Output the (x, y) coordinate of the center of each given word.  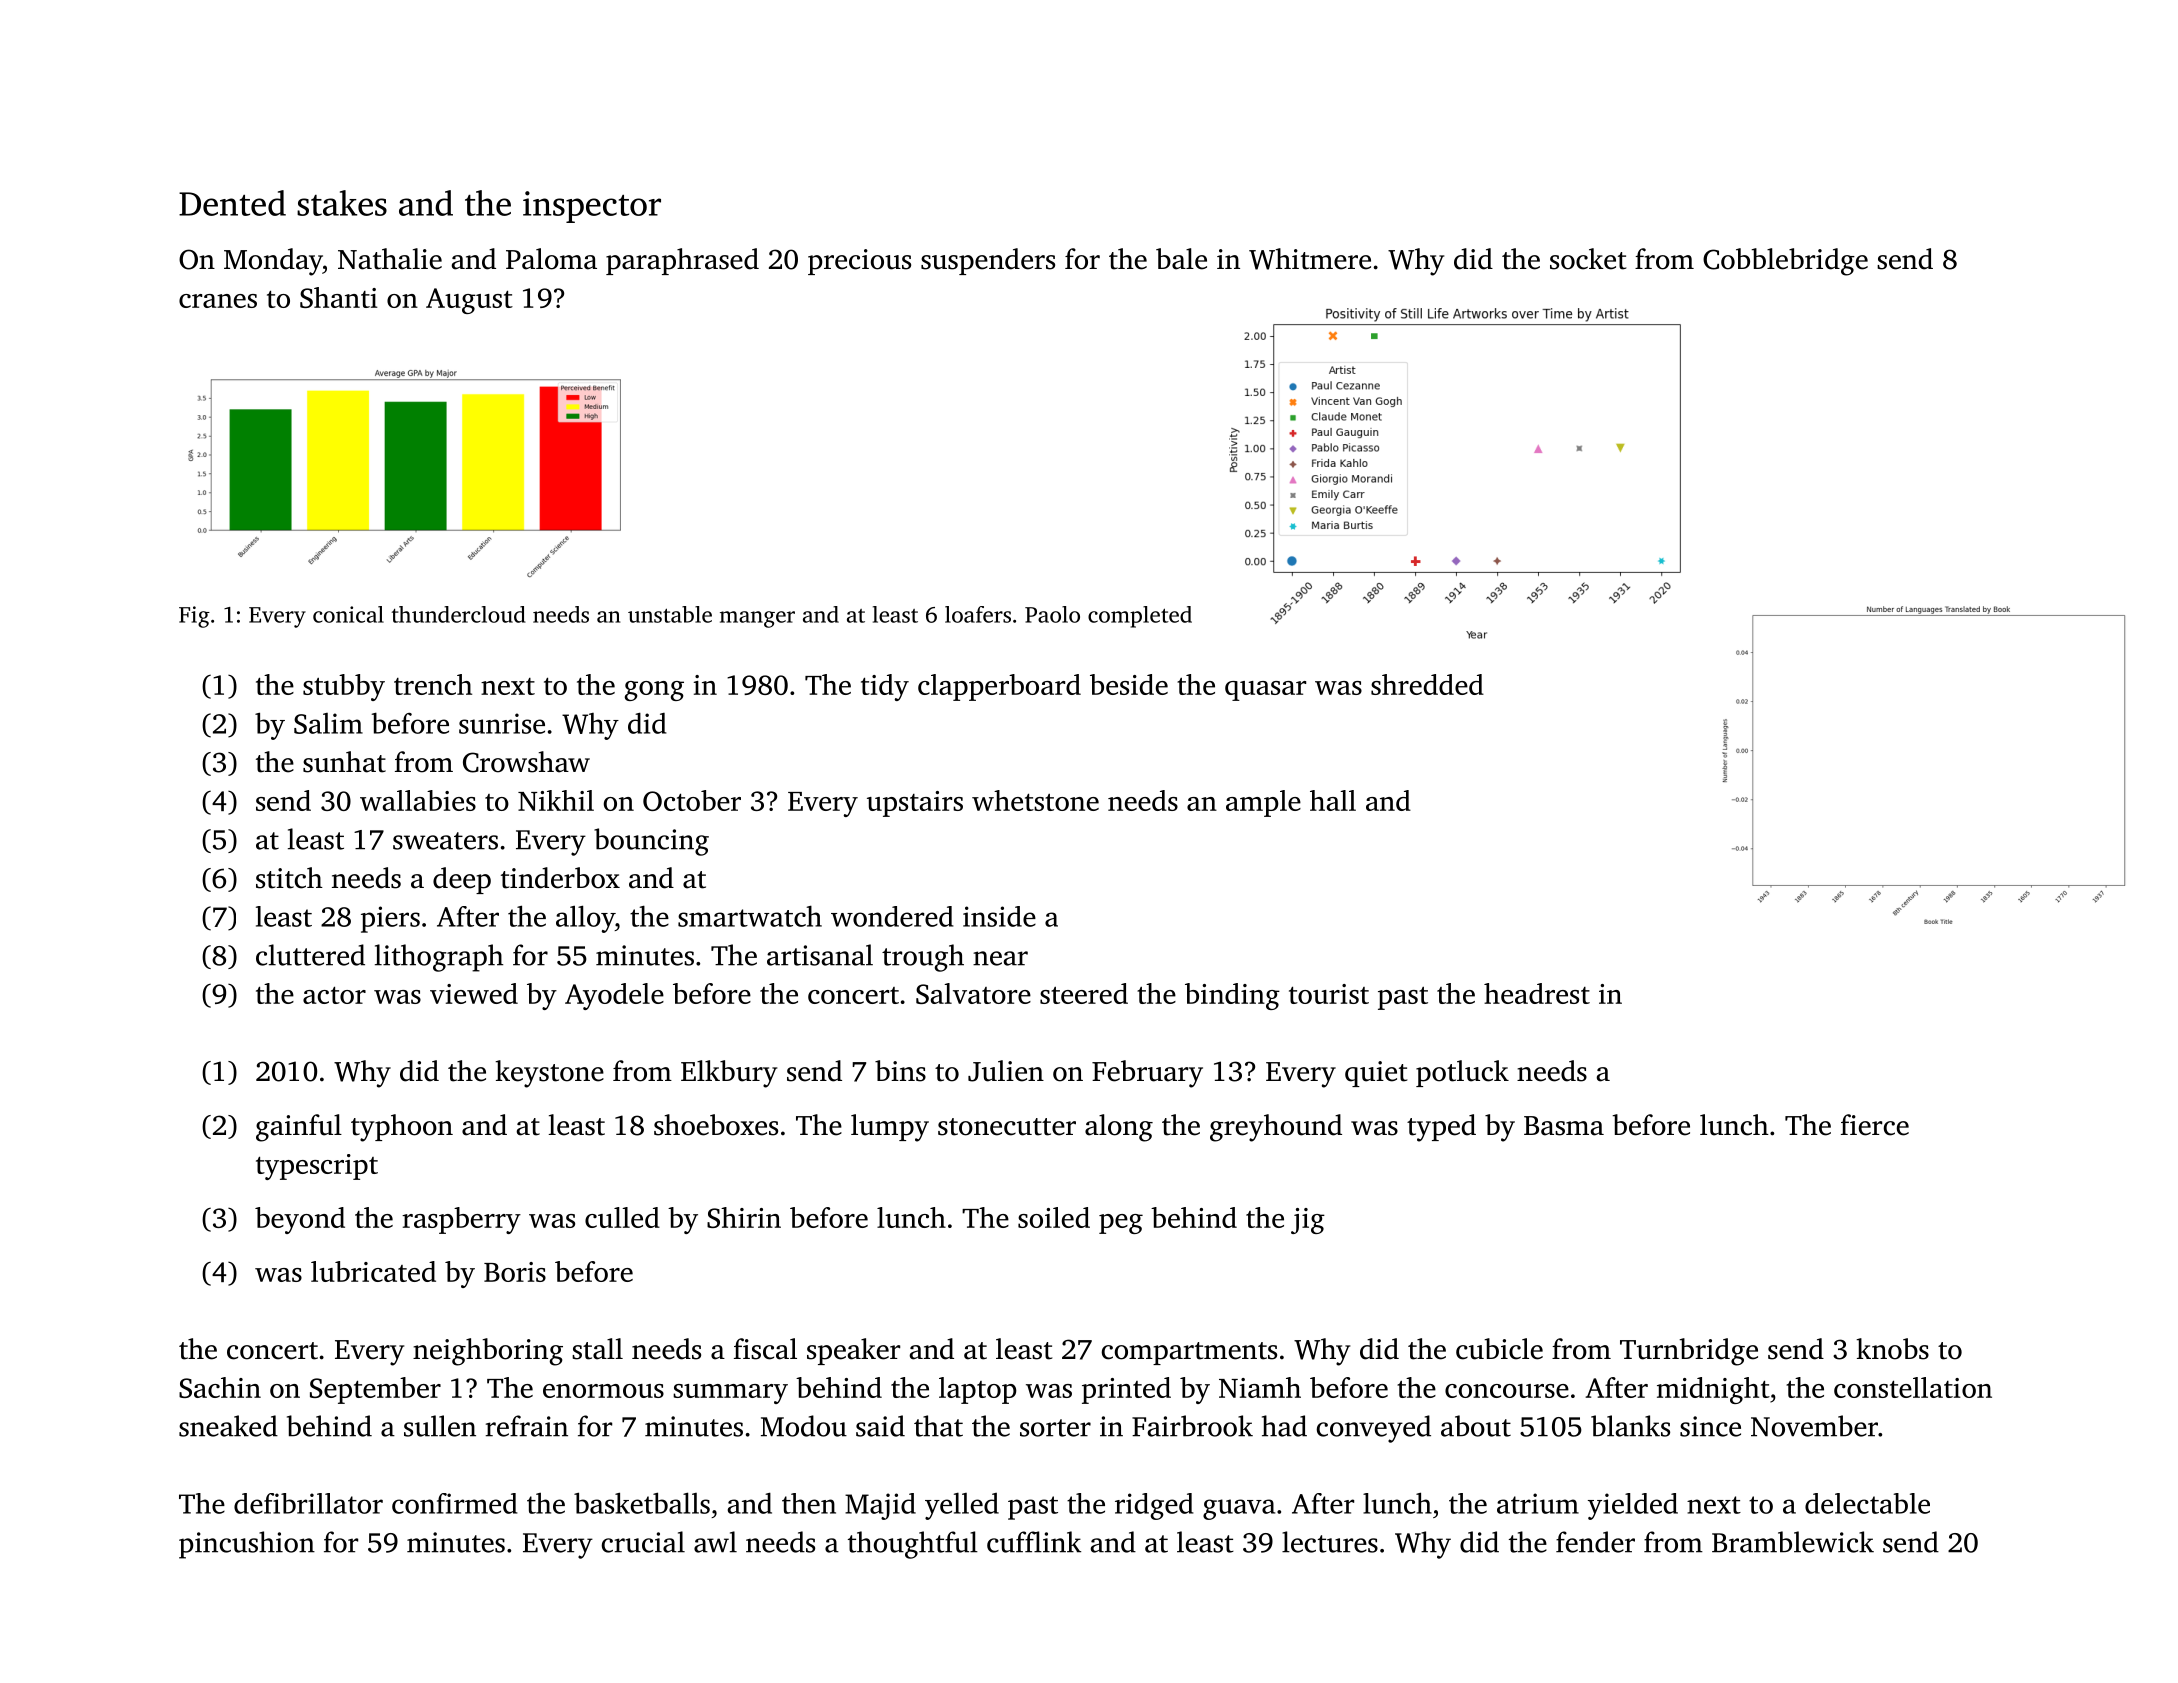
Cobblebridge (1785, 262)
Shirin (744, 1217)
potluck (1462, 1073)
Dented (232, 203)
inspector (592, 207)
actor (334, 995)
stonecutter (1007, 1127)
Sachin (220, 1387)
